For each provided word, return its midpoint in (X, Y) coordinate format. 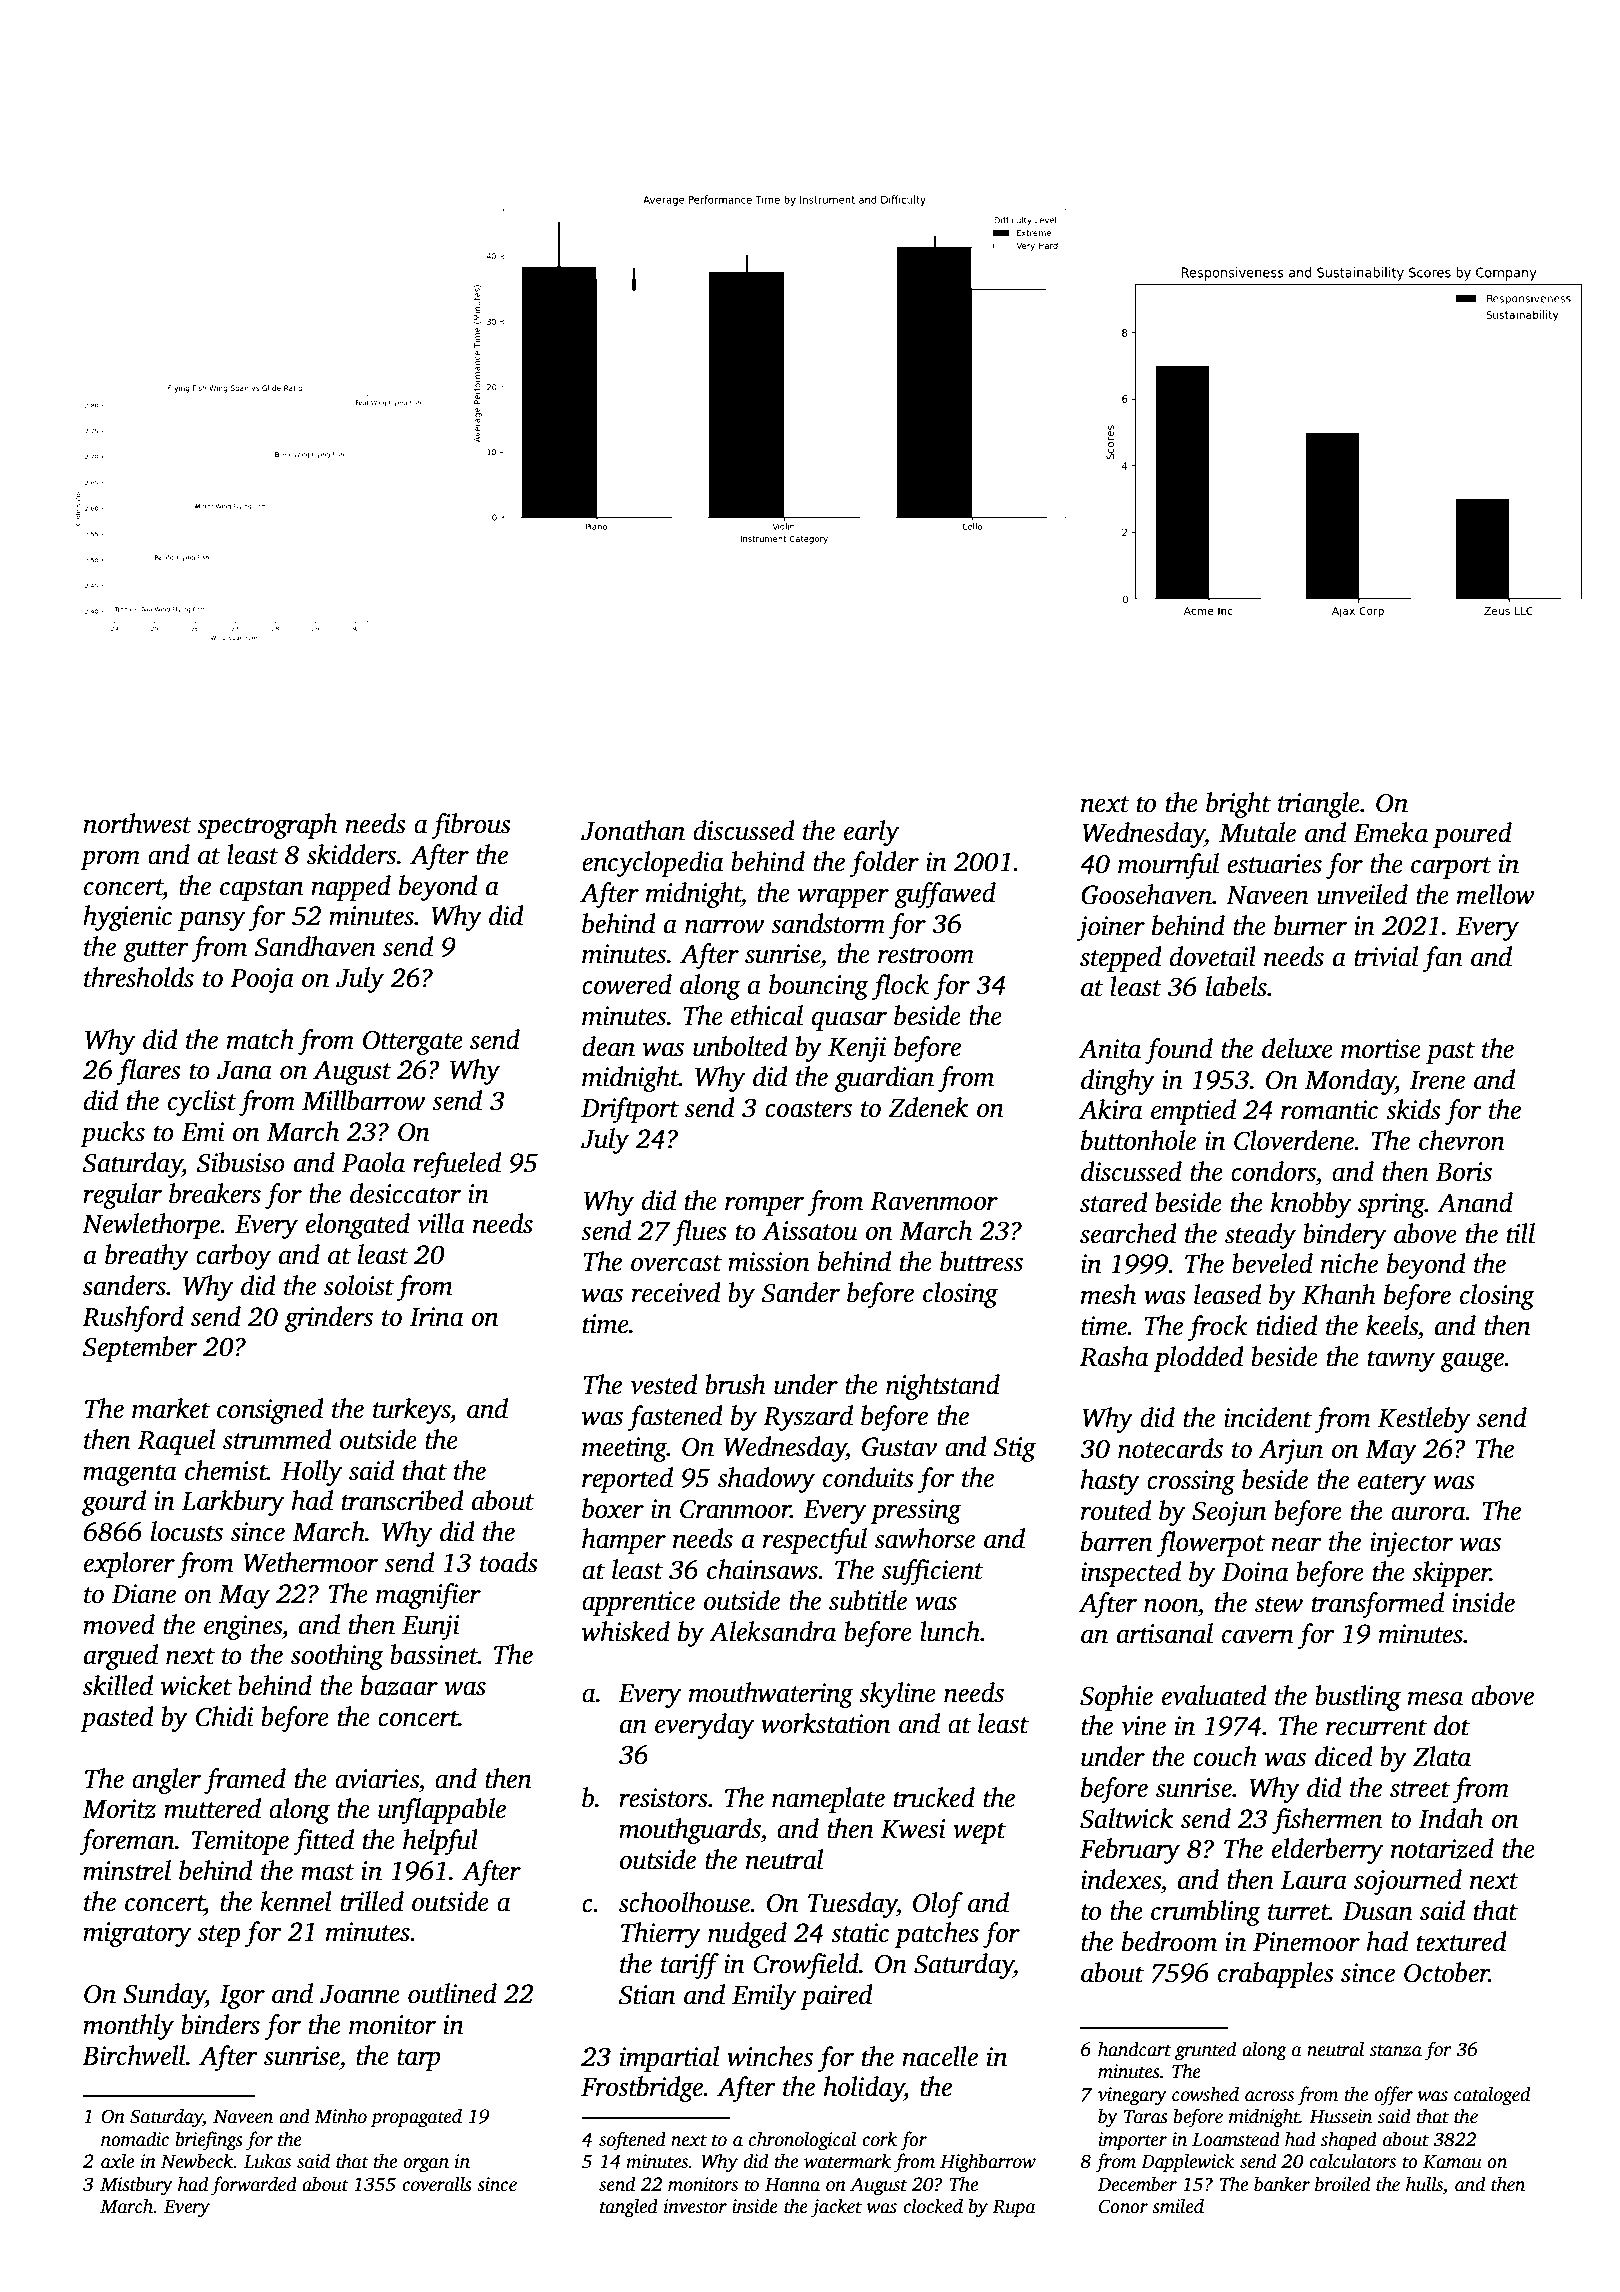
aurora (1428, 1513)
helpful (440, 1842)
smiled (1178, 2206)
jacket (836, 2208)
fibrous (471, 826)
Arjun (1291, 1451)
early (871, 833)
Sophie (1116, 1698)
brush (735, 1384)
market (171, 1408)
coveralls (437, 2184)
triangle (1319, 805)
